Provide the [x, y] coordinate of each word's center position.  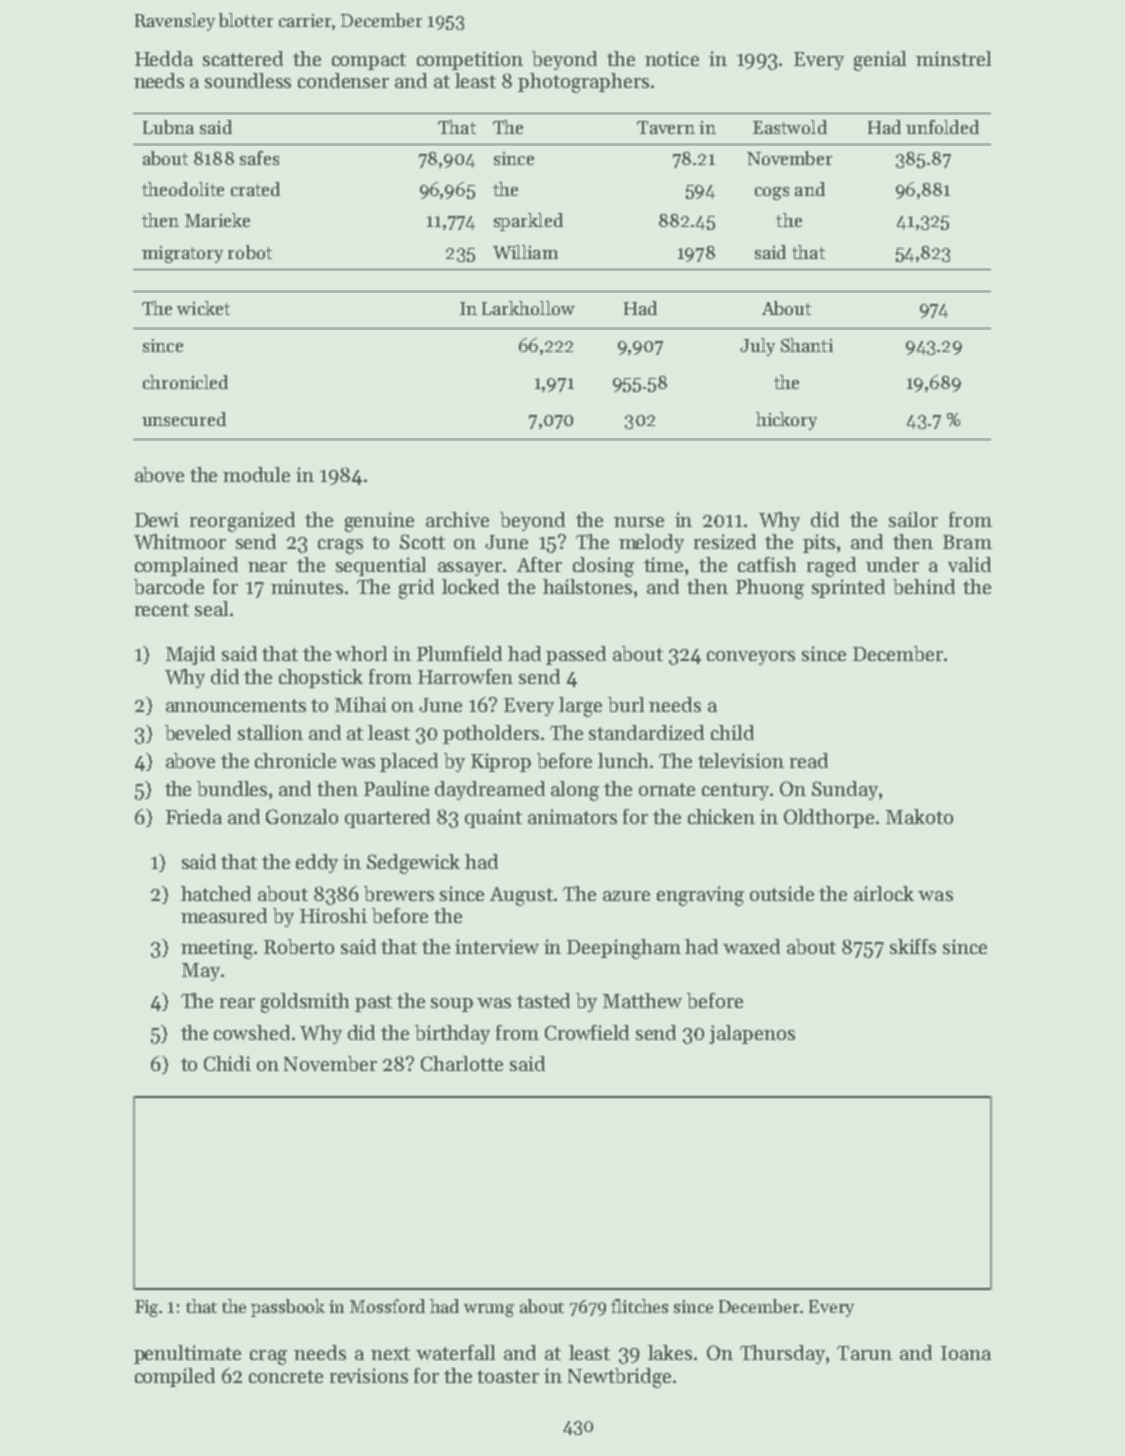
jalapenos [752, 1034]
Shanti [807, 345]
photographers [583, 83]
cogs [772, 193]
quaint [493, 818]
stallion [270, 732]
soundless [248, 80]
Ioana [966, 1353]
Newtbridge [619, 1378]
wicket [203, 308]
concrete [286, 1376]
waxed [751, 946]
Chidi [227, 1063]
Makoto [919, 816]
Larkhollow [528, 308]
